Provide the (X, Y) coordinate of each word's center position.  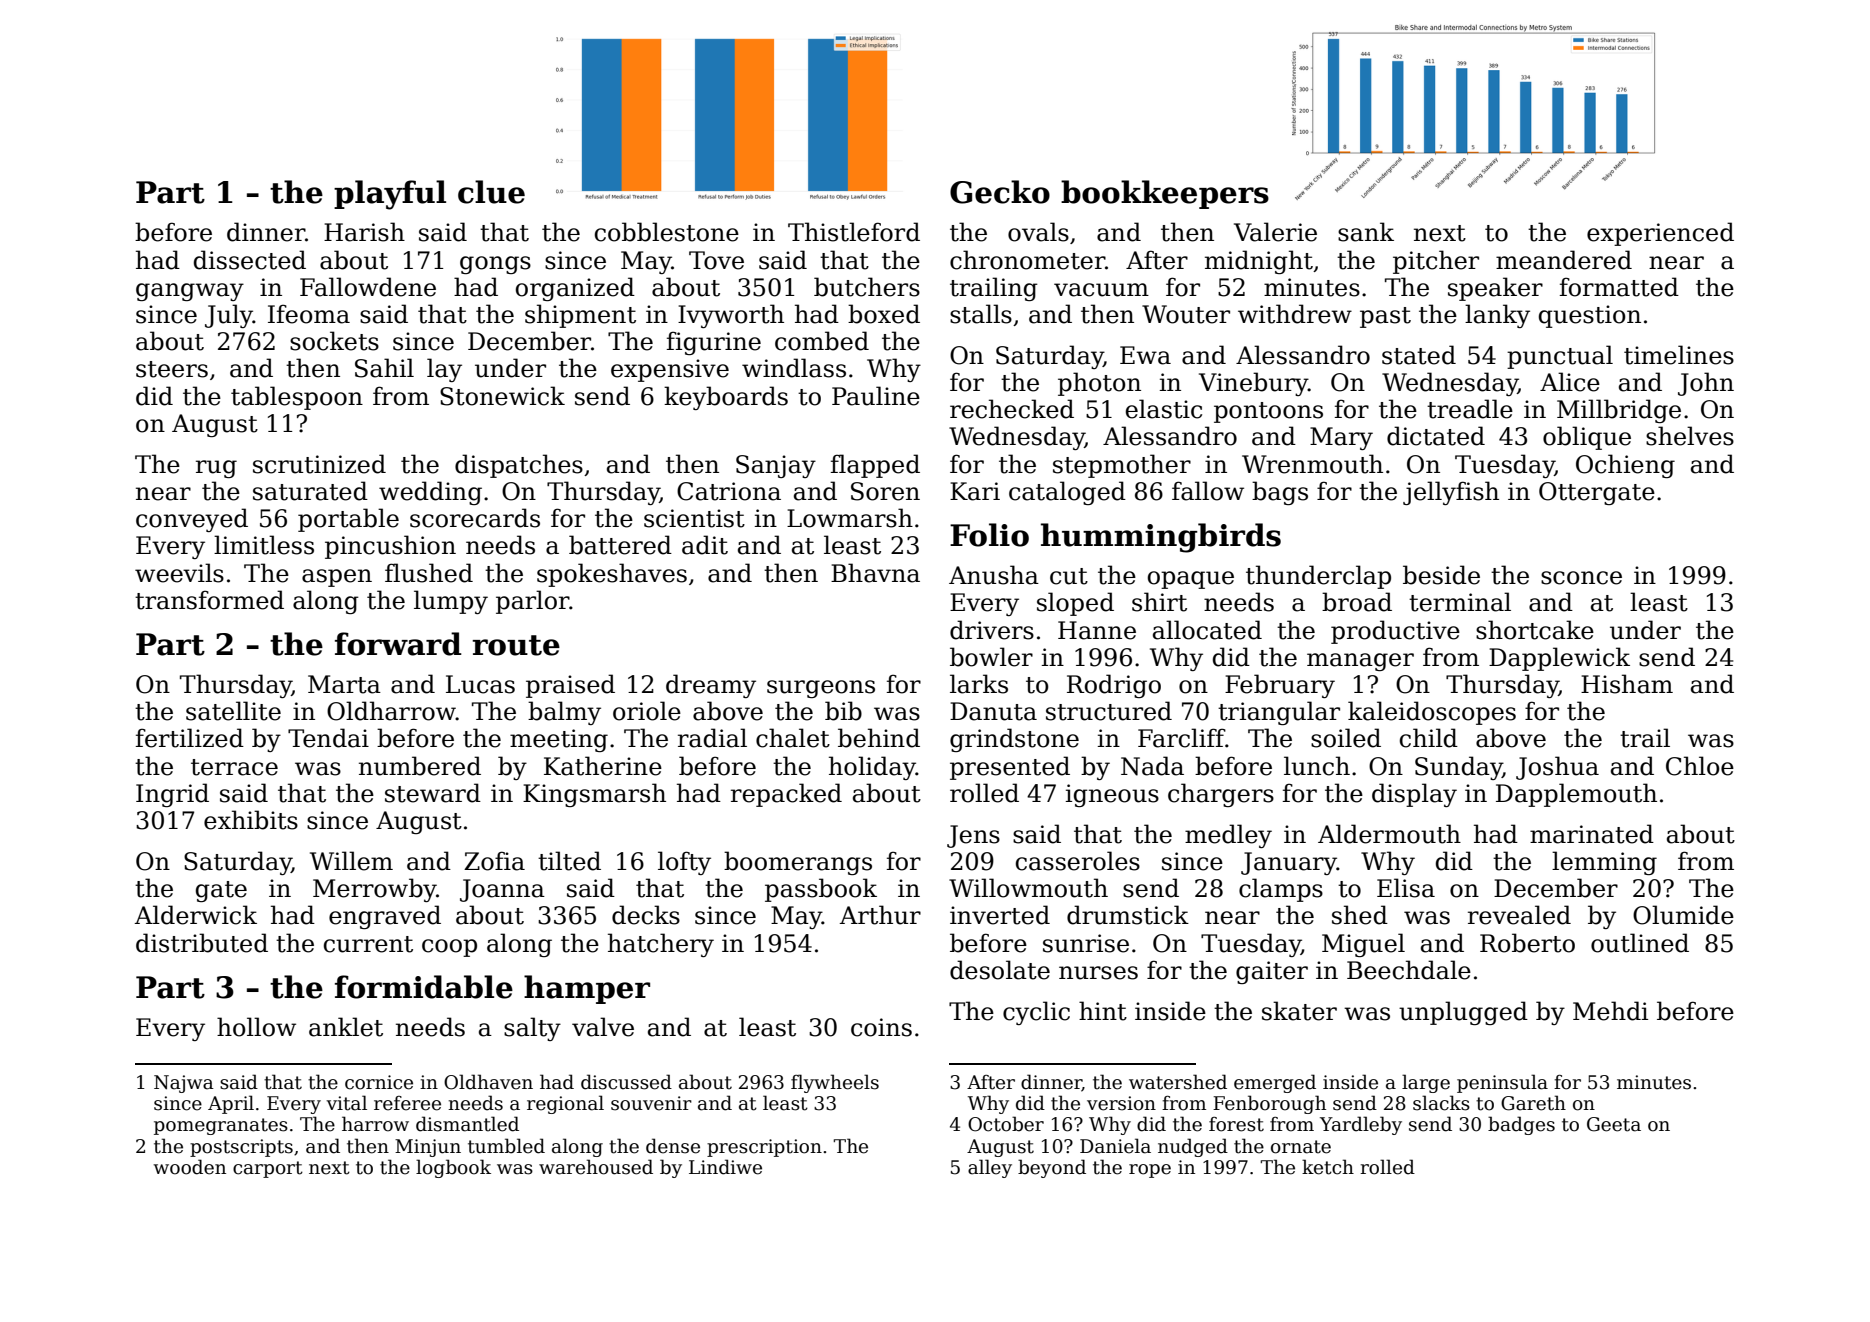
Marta (344, 684)
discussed (626, 1082)
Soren (885, 491)
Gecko (1000, 192)
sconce (1581, 578)
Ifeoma (309, 314)
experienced (1660, 234)
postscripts (241, 1148)
